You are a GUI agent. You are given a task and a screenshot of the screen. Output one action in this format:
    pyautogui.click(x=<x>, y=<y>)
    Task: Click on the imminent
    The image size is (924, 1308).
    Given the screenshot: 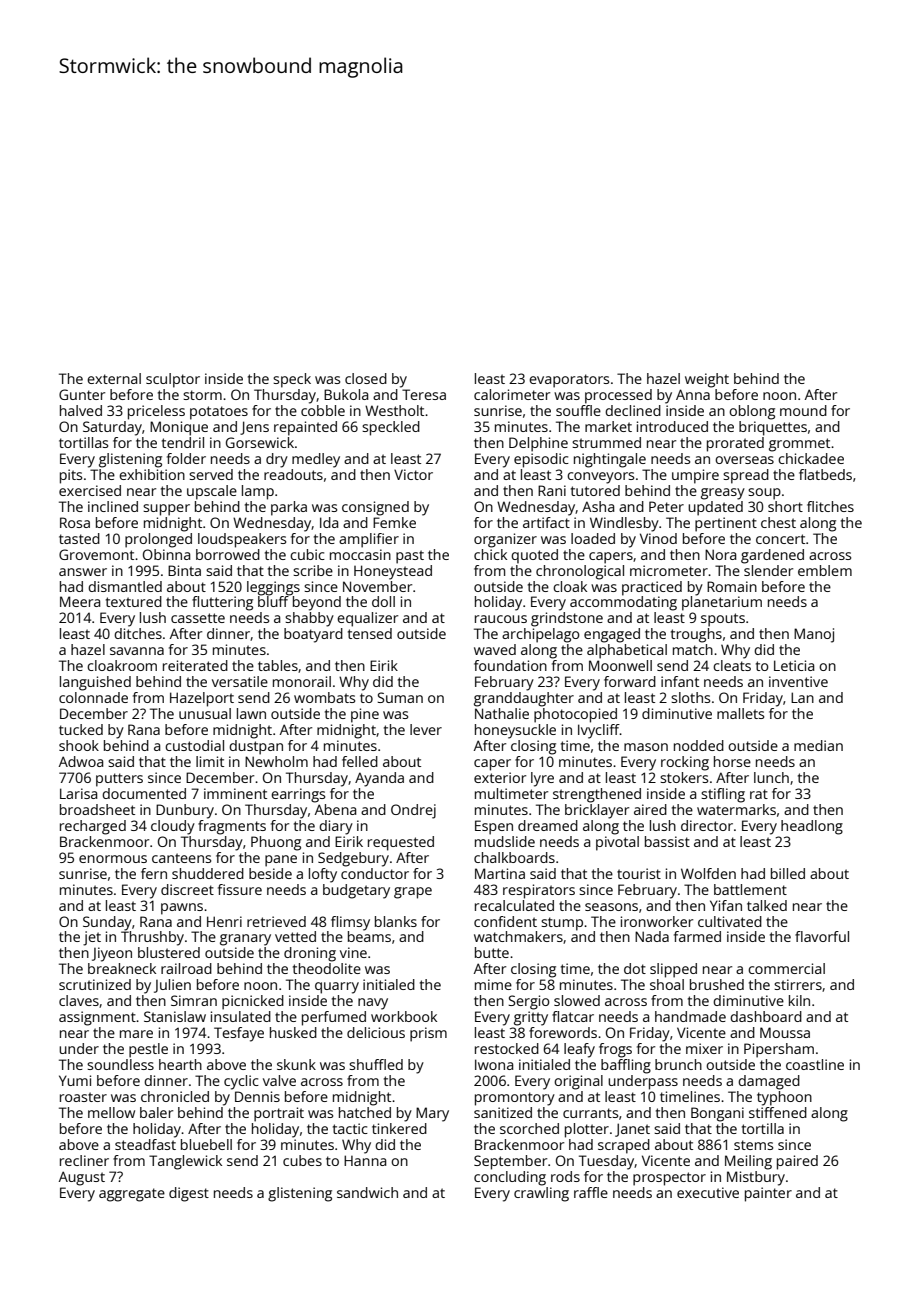 What is the action you would take?
    pyautogui.click(x=235, y=793)
